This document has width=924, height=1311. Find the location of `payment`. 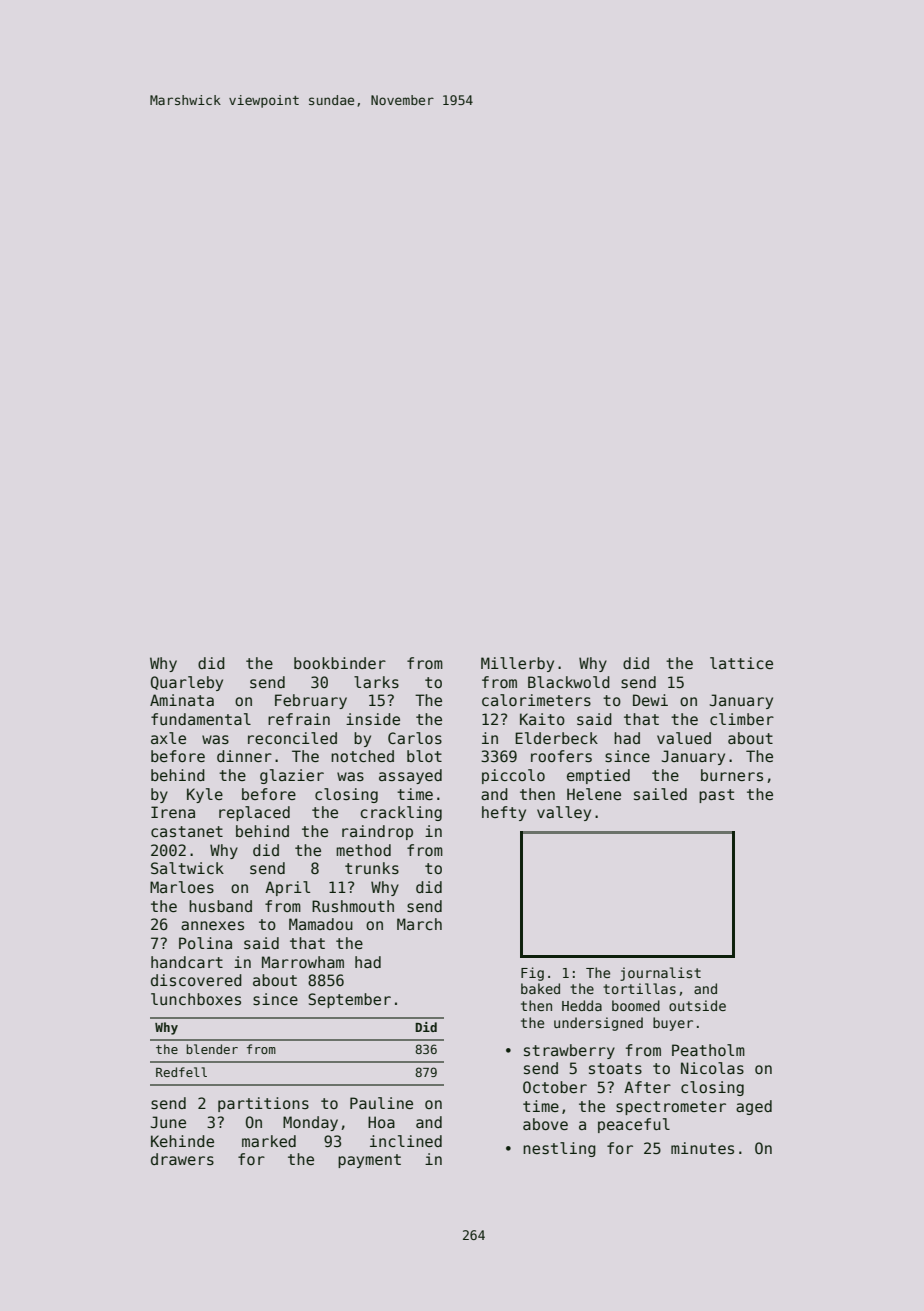

payment is located at coordinates (369, 1161).
